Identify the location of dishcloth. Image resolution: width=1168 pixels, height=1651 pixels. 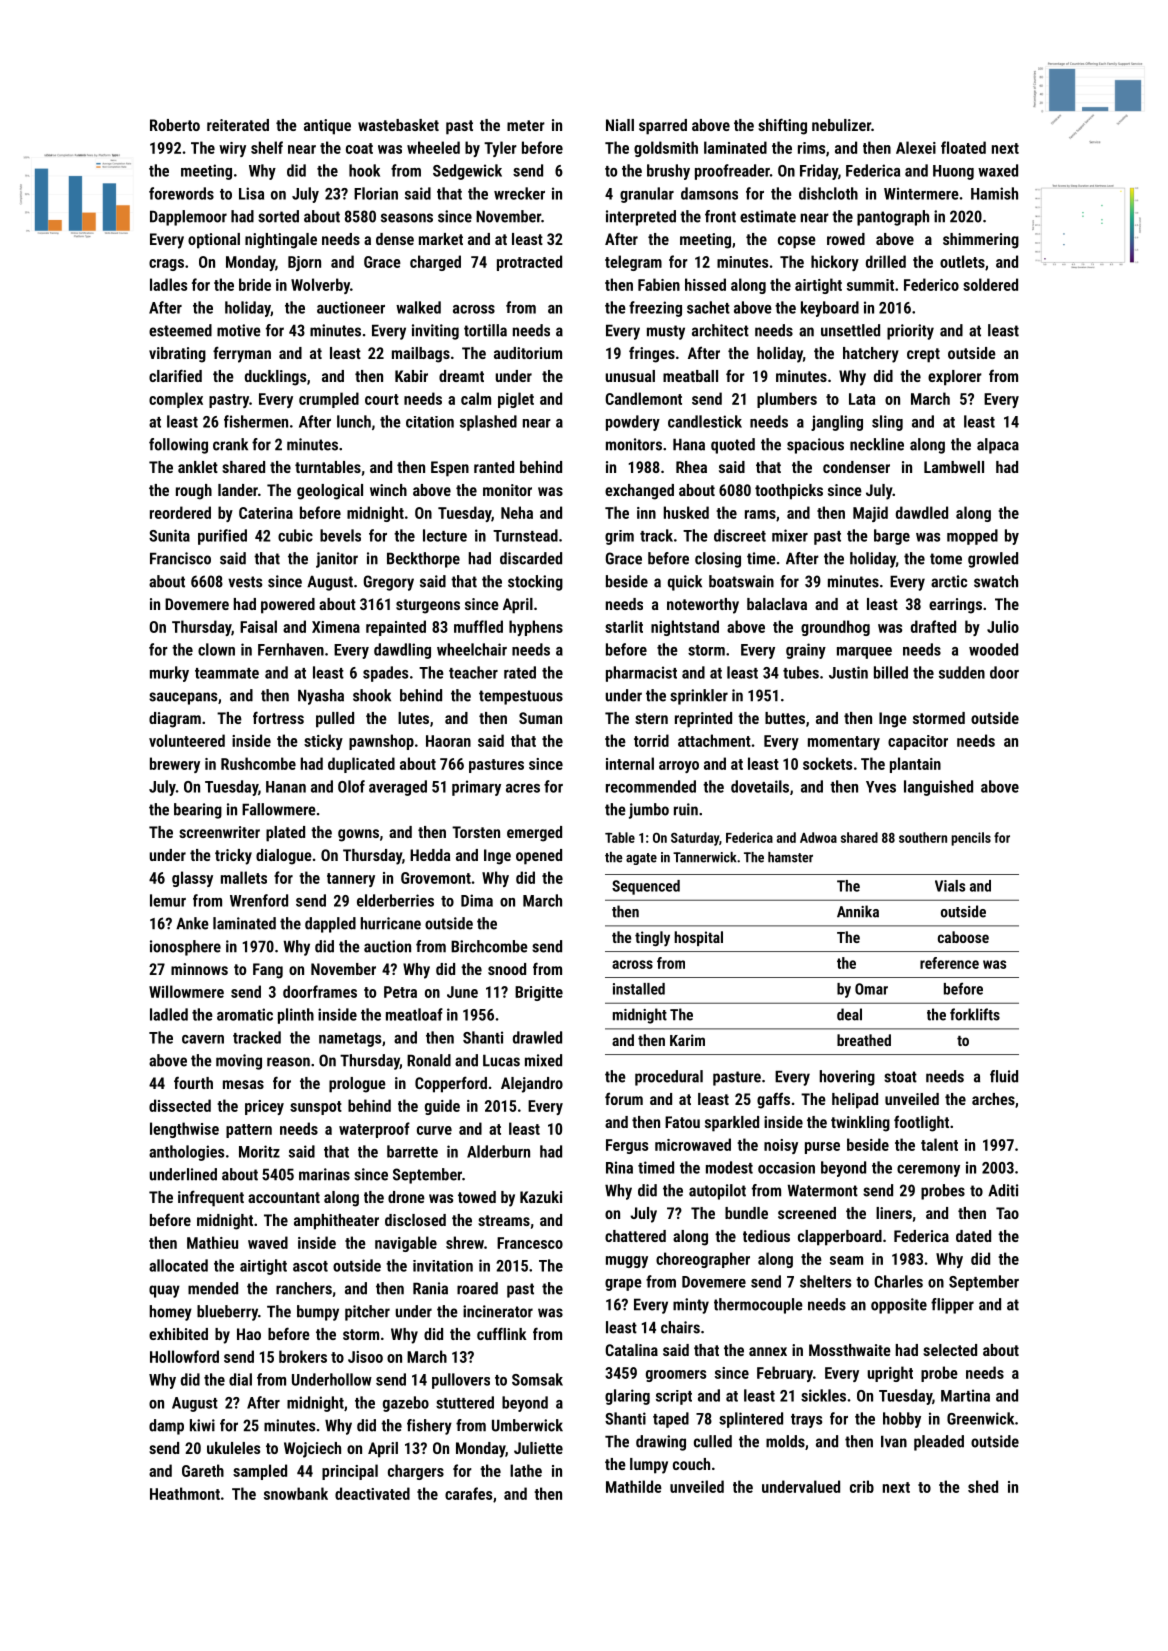
(828, 193).
